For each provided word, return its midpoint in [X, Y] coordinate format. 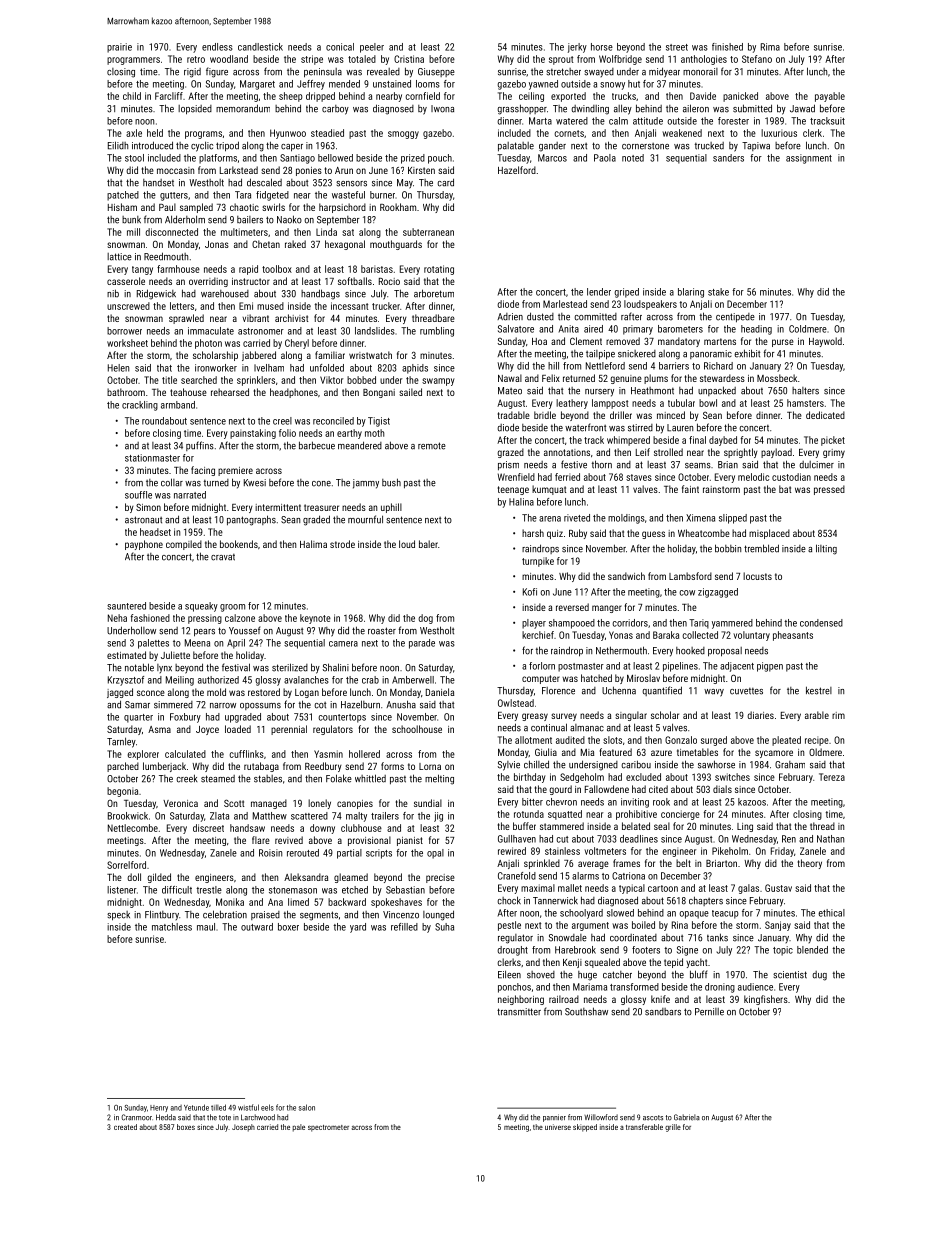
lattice [119, 257]
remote [432, 446]
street [677, 47]
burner [382, 195]
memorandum [243, 108]
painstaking [253, 434]
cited [658, 789]
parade [422, 644]
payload [776, 453]
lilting [826, 549]
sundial [428, 803]
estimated [126, 655]
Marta [540, 121]
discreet [208, 828]
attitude [648, 121]
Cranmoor [136, 1117]
